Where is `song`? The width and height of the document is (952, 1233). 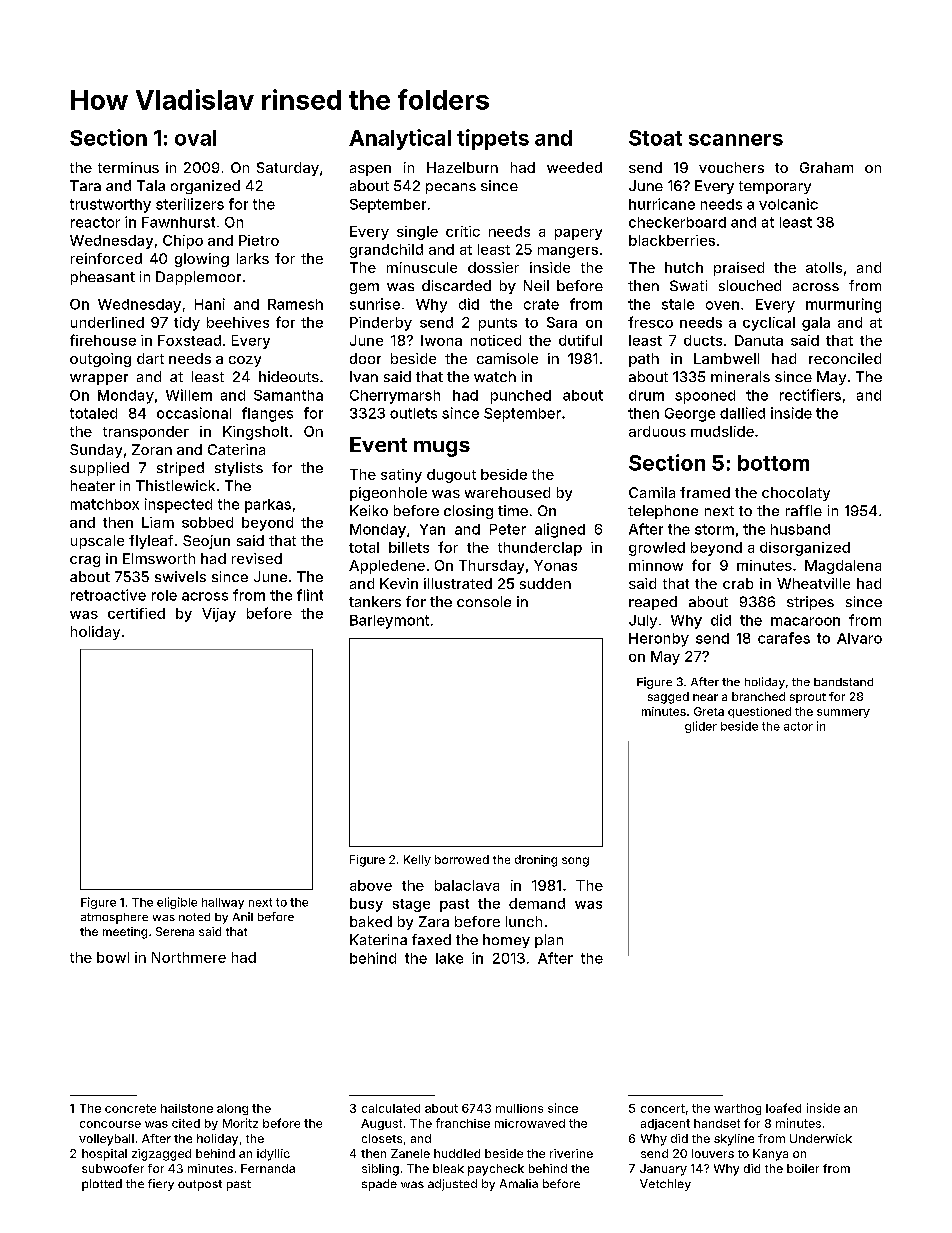 song is located at coordinates (575, 862).
